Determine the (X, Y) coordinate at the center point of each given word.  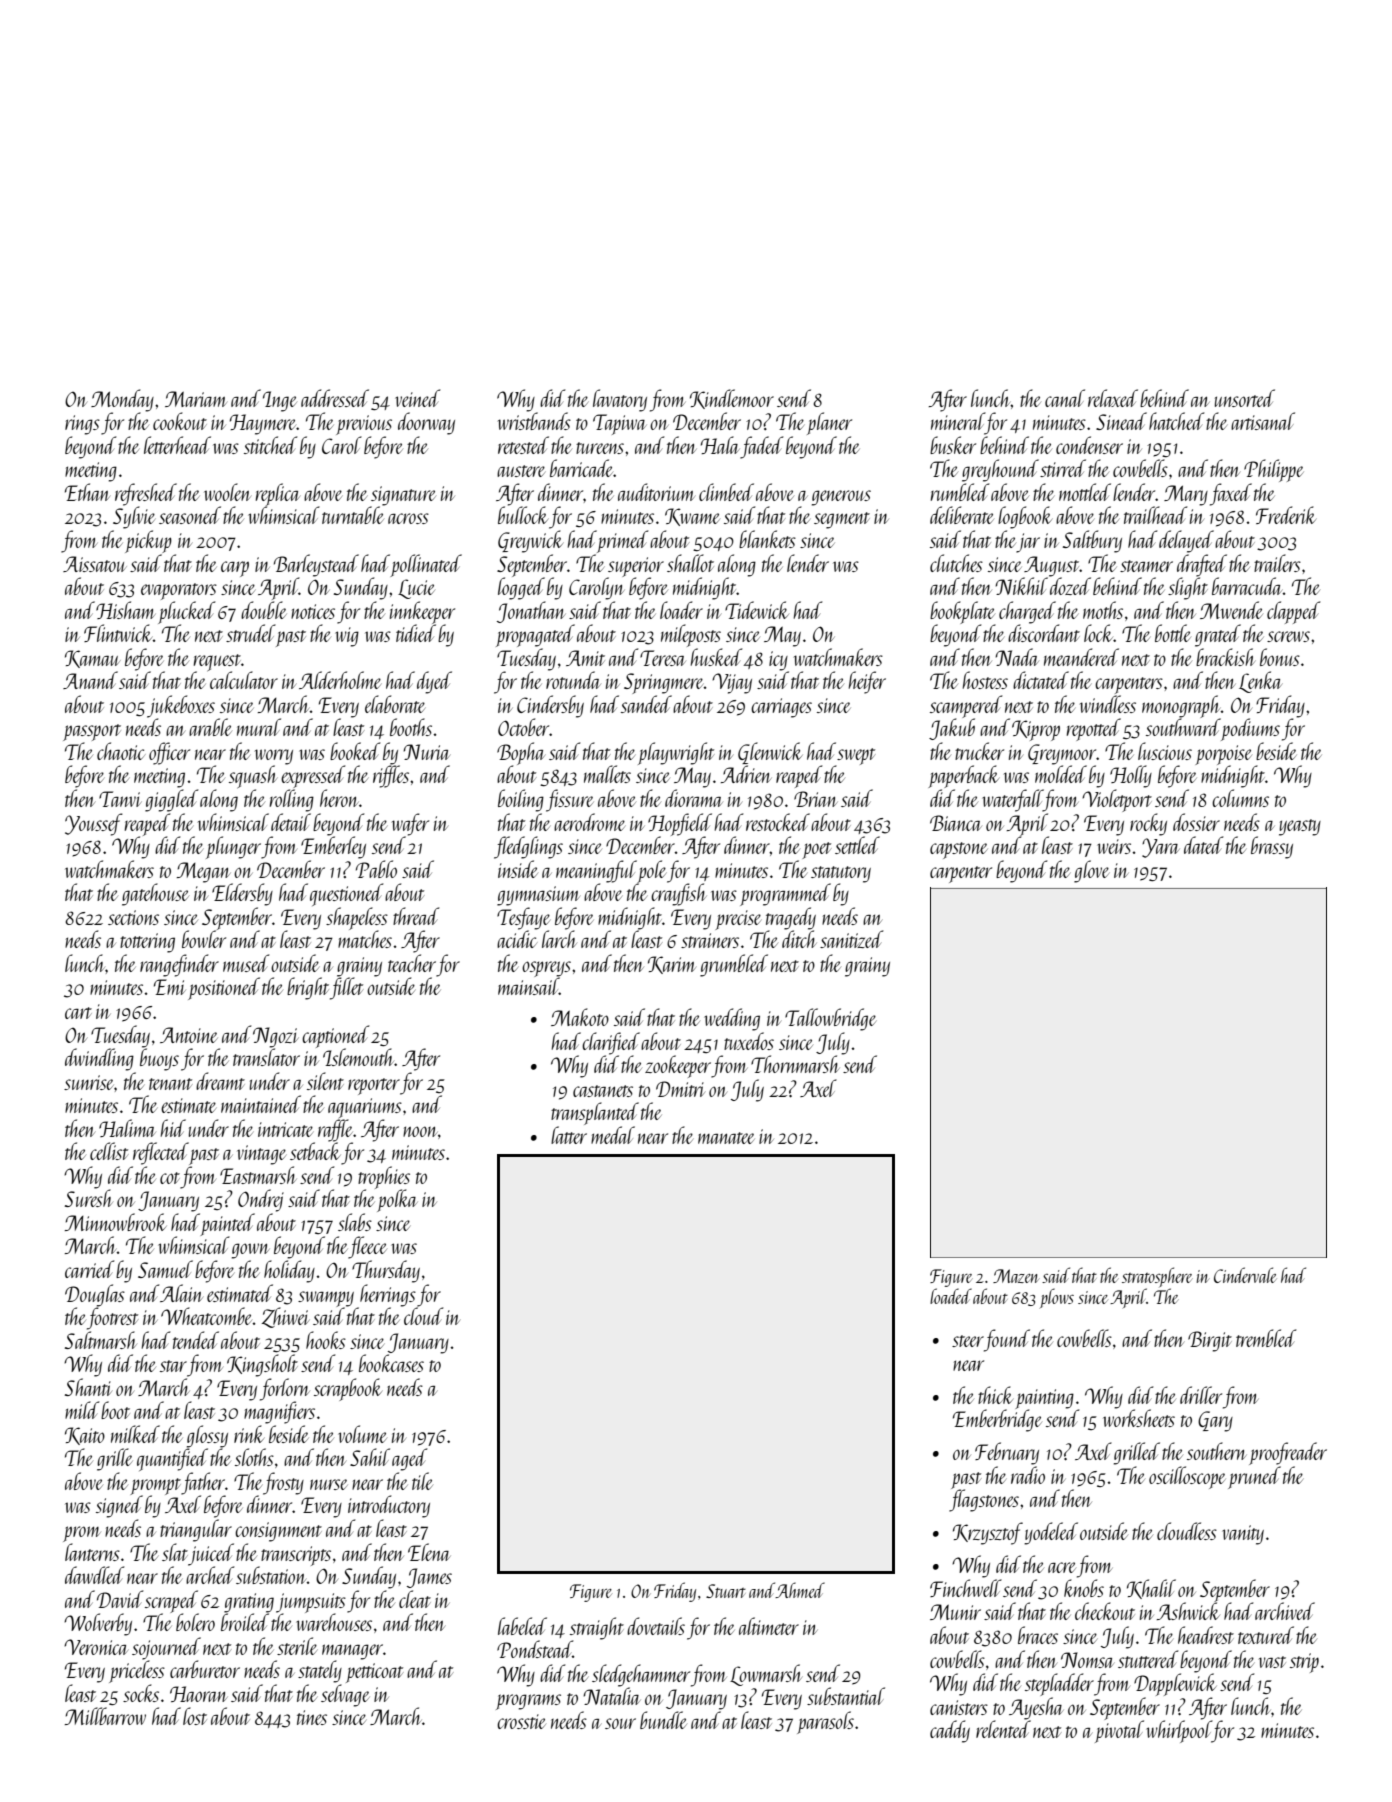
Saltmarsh (101, 1340)
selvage (345, 1695)
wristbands (534, 421)
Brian (815, 799)
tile (422, 1481)
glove (1091, 871)
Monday (122, 400)
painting (1044, 1399)
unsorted (1245, 398)
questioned (346, 894)
